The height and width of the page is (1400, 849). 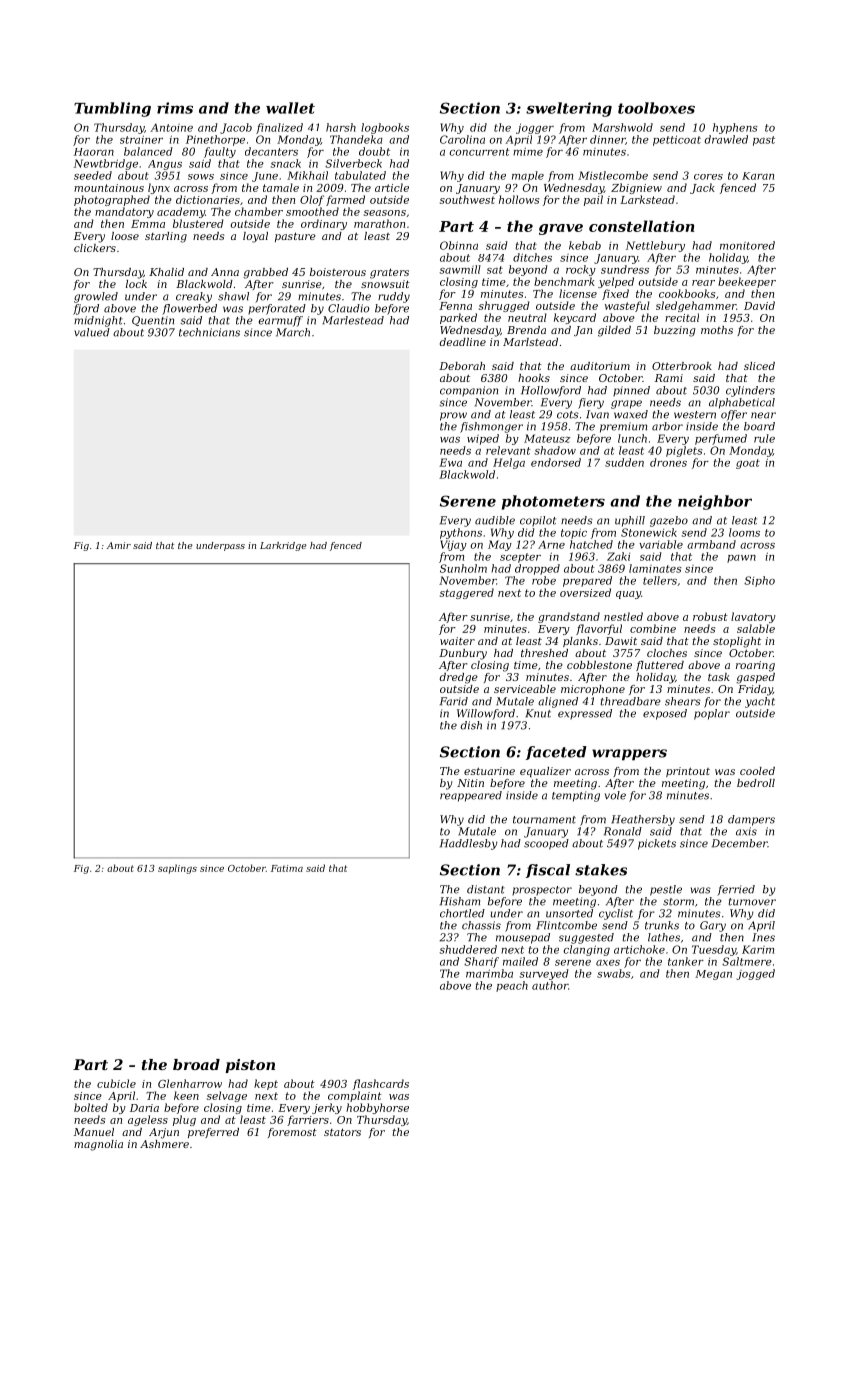 I want to click on Ashmere, so click(x=164, y=1144).
